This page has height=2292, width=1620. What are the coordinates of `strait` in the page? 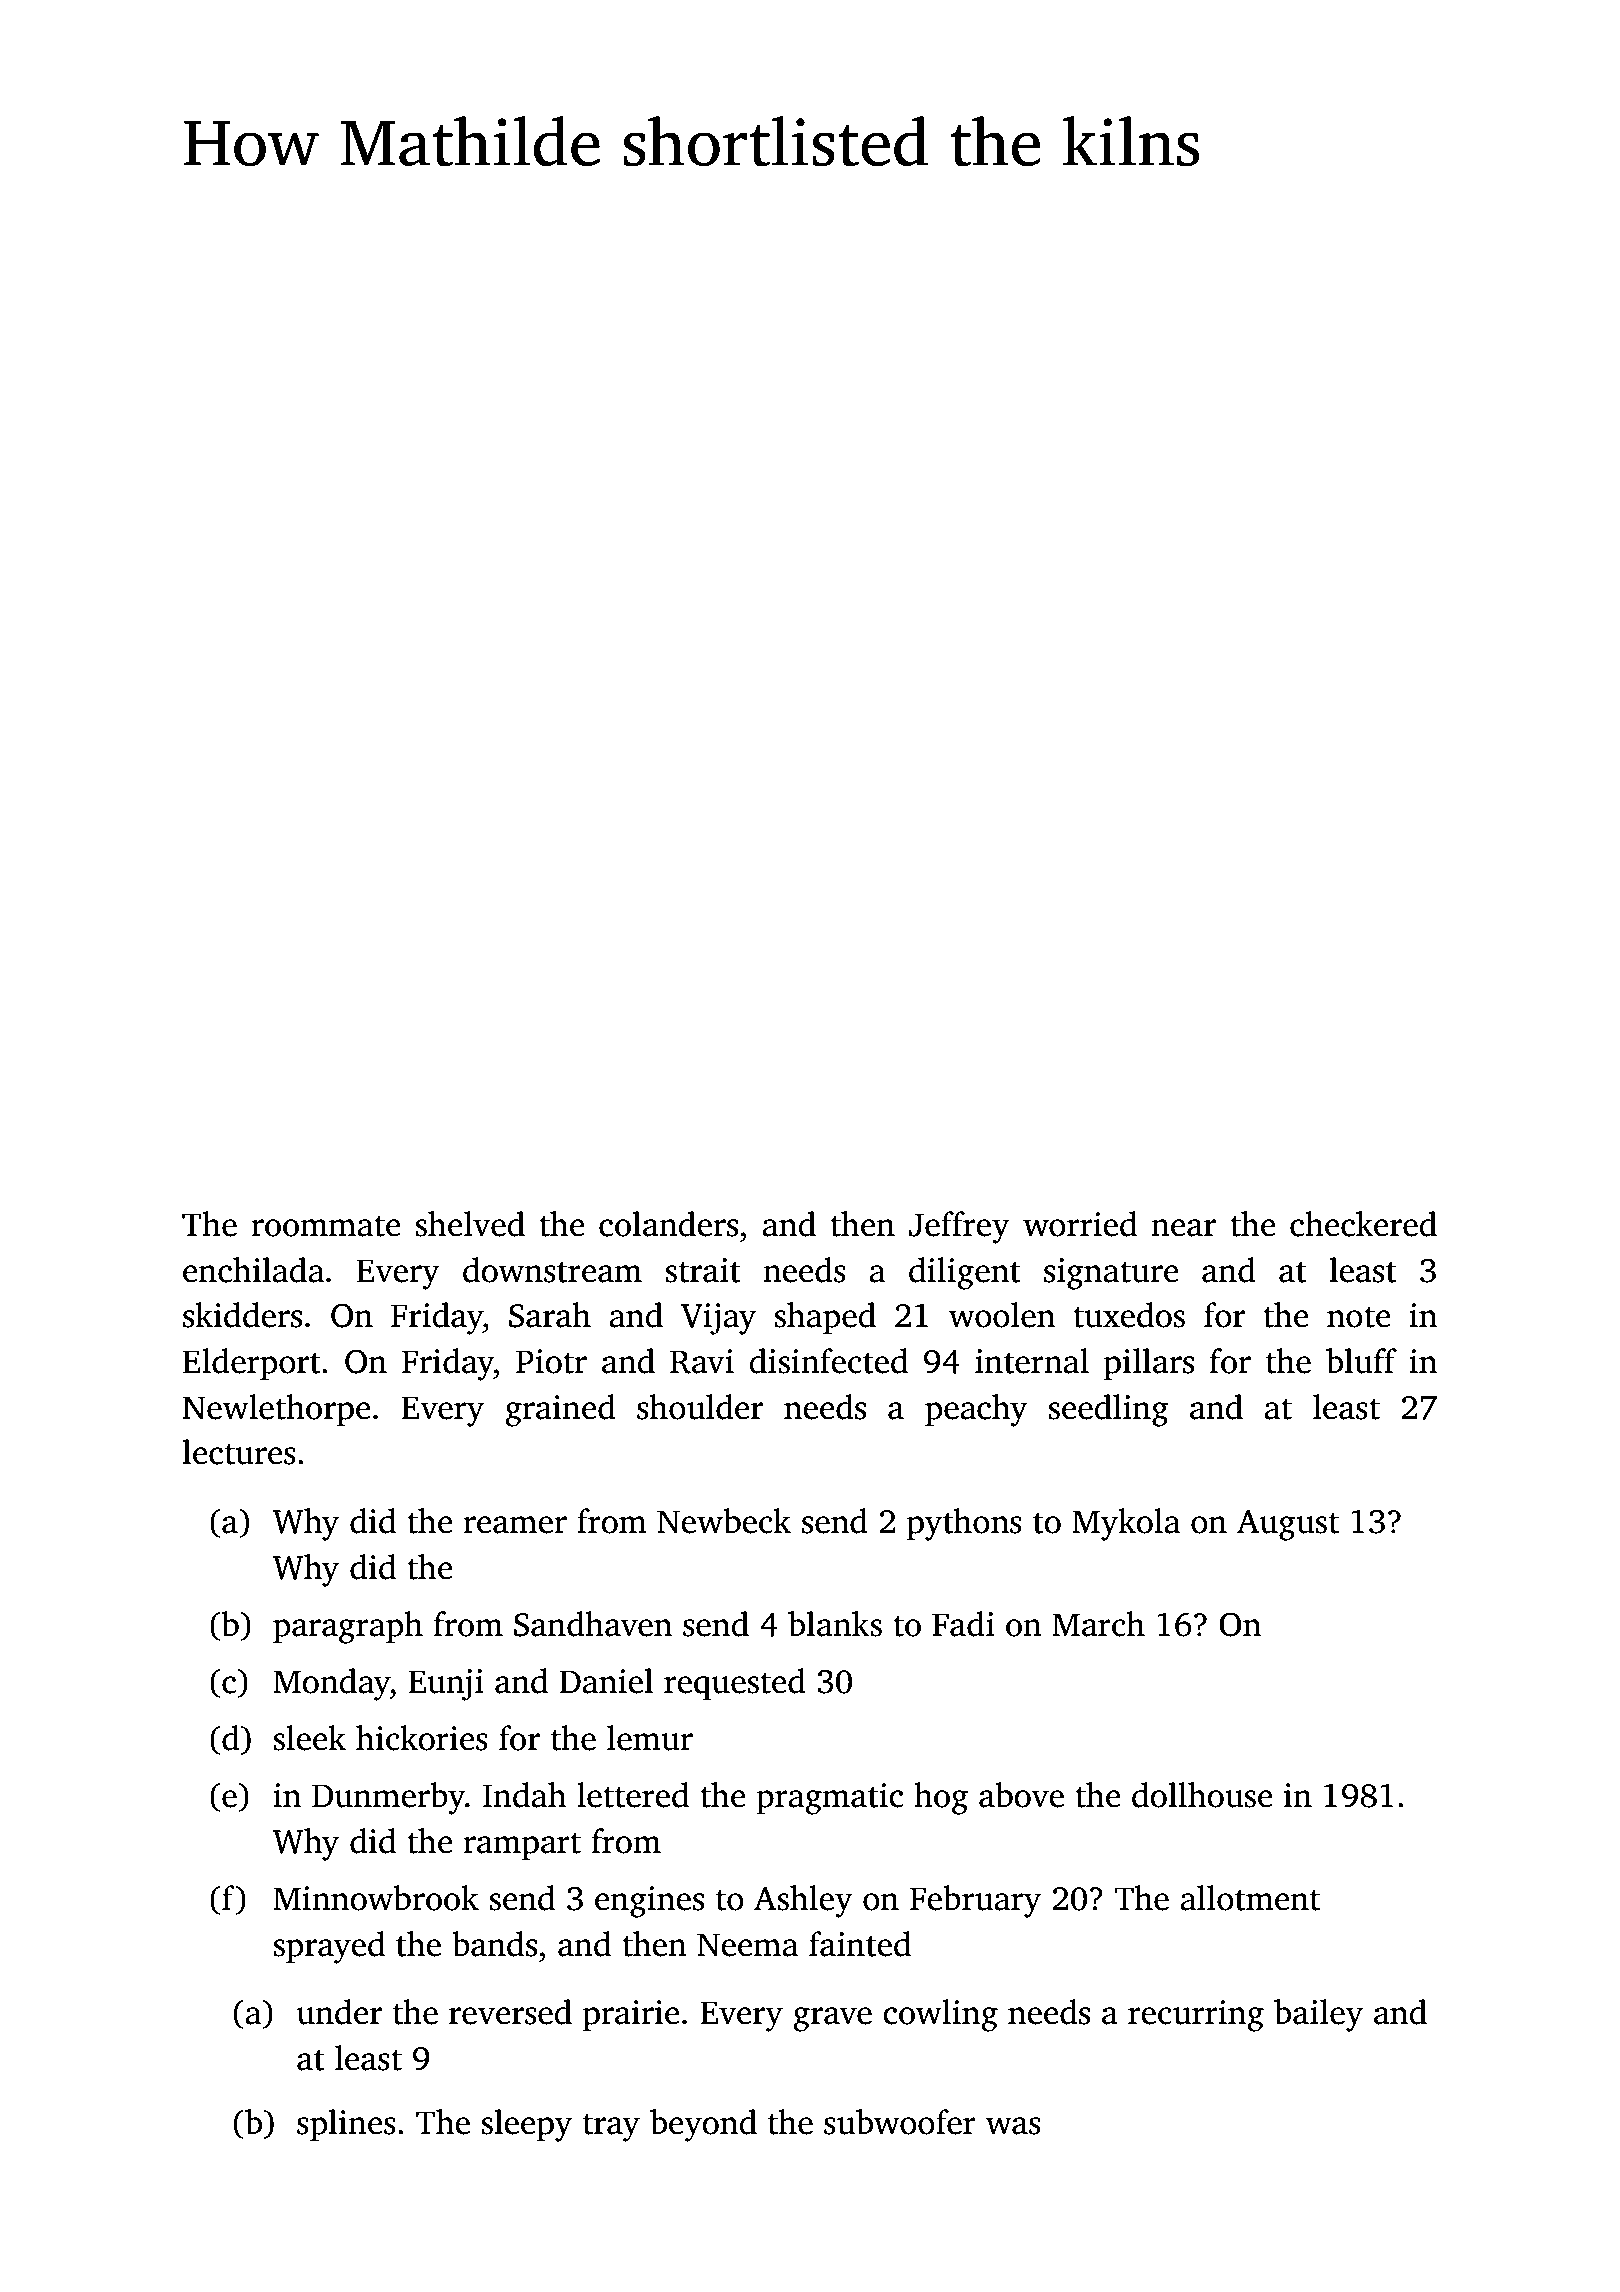 It's located at (703, 1270).
